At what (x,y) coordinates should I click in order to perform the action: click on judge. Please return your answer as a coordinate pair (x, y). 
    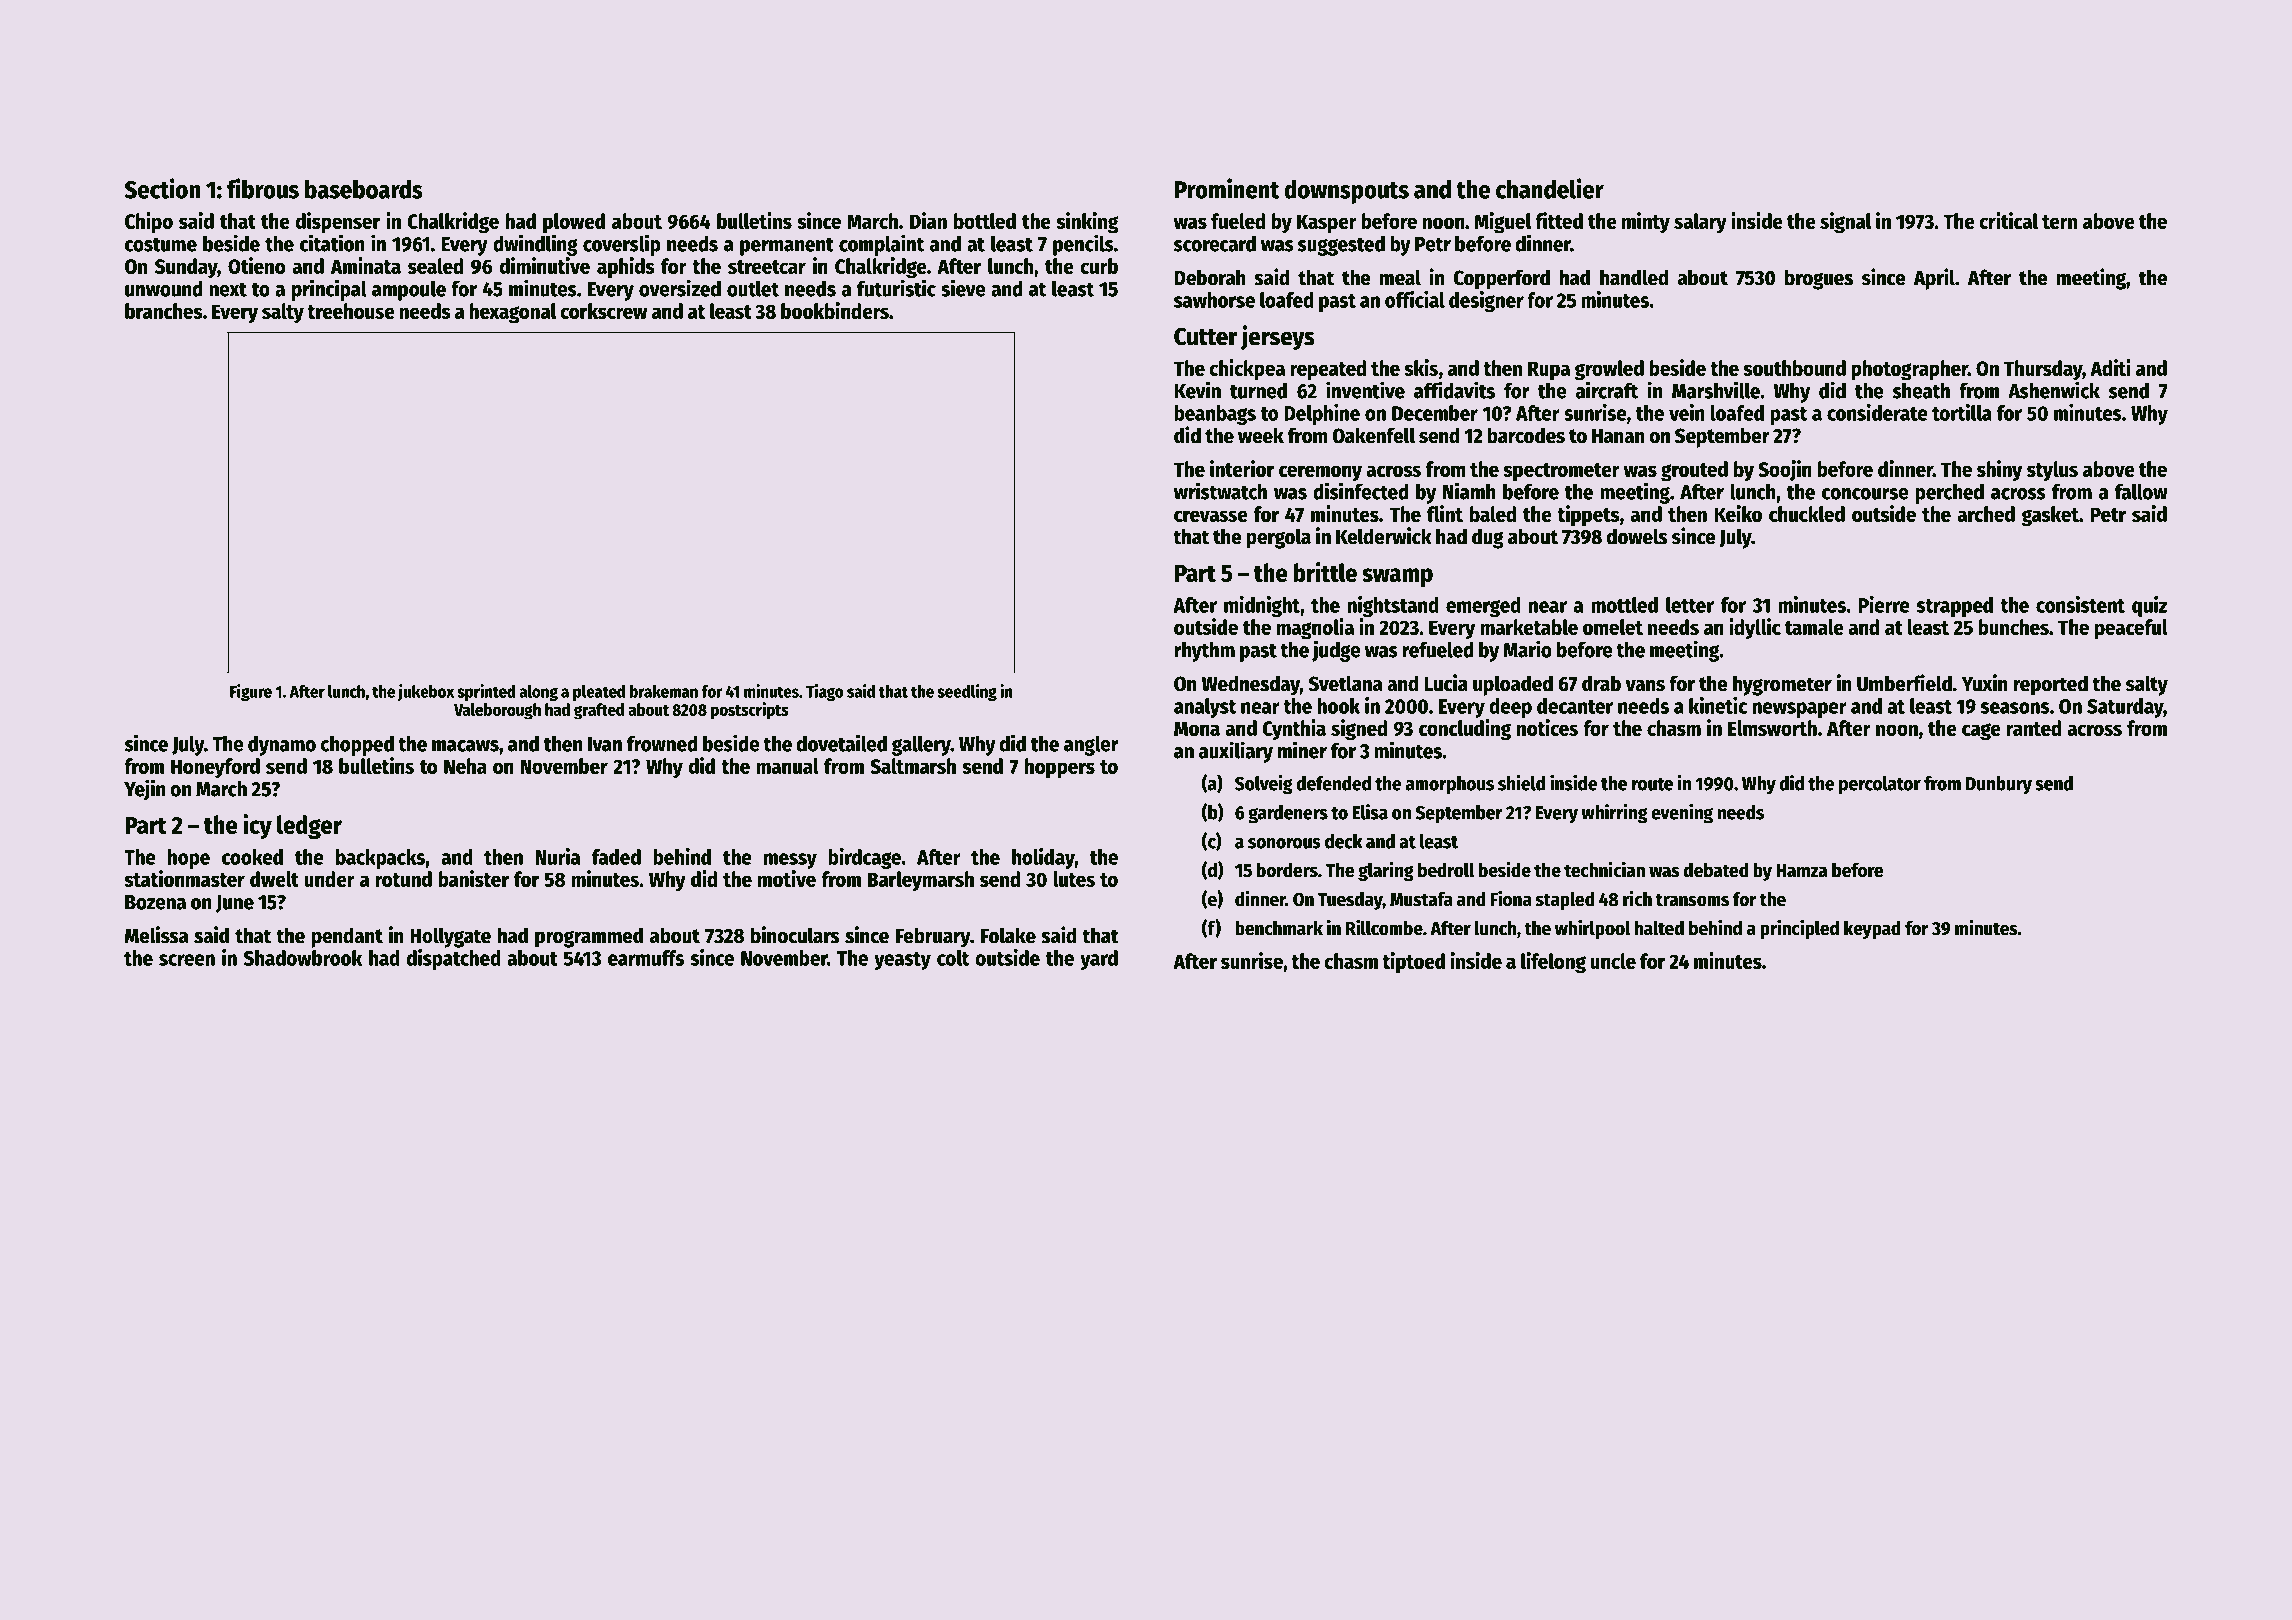
    Looking at the image, I should click on (1336, 651).
